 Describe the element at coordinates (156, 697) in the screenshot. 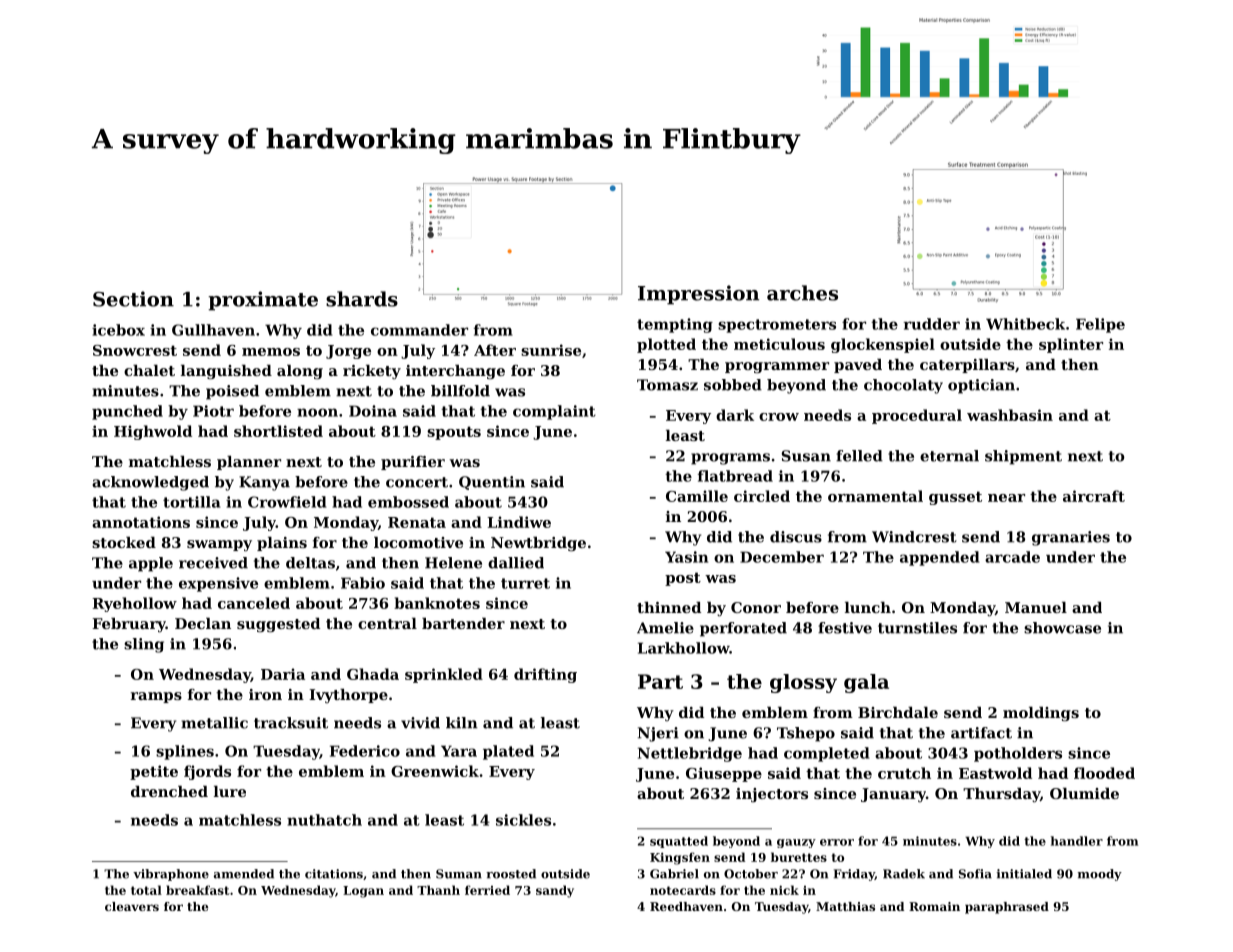

I see `ramps` at that location.
